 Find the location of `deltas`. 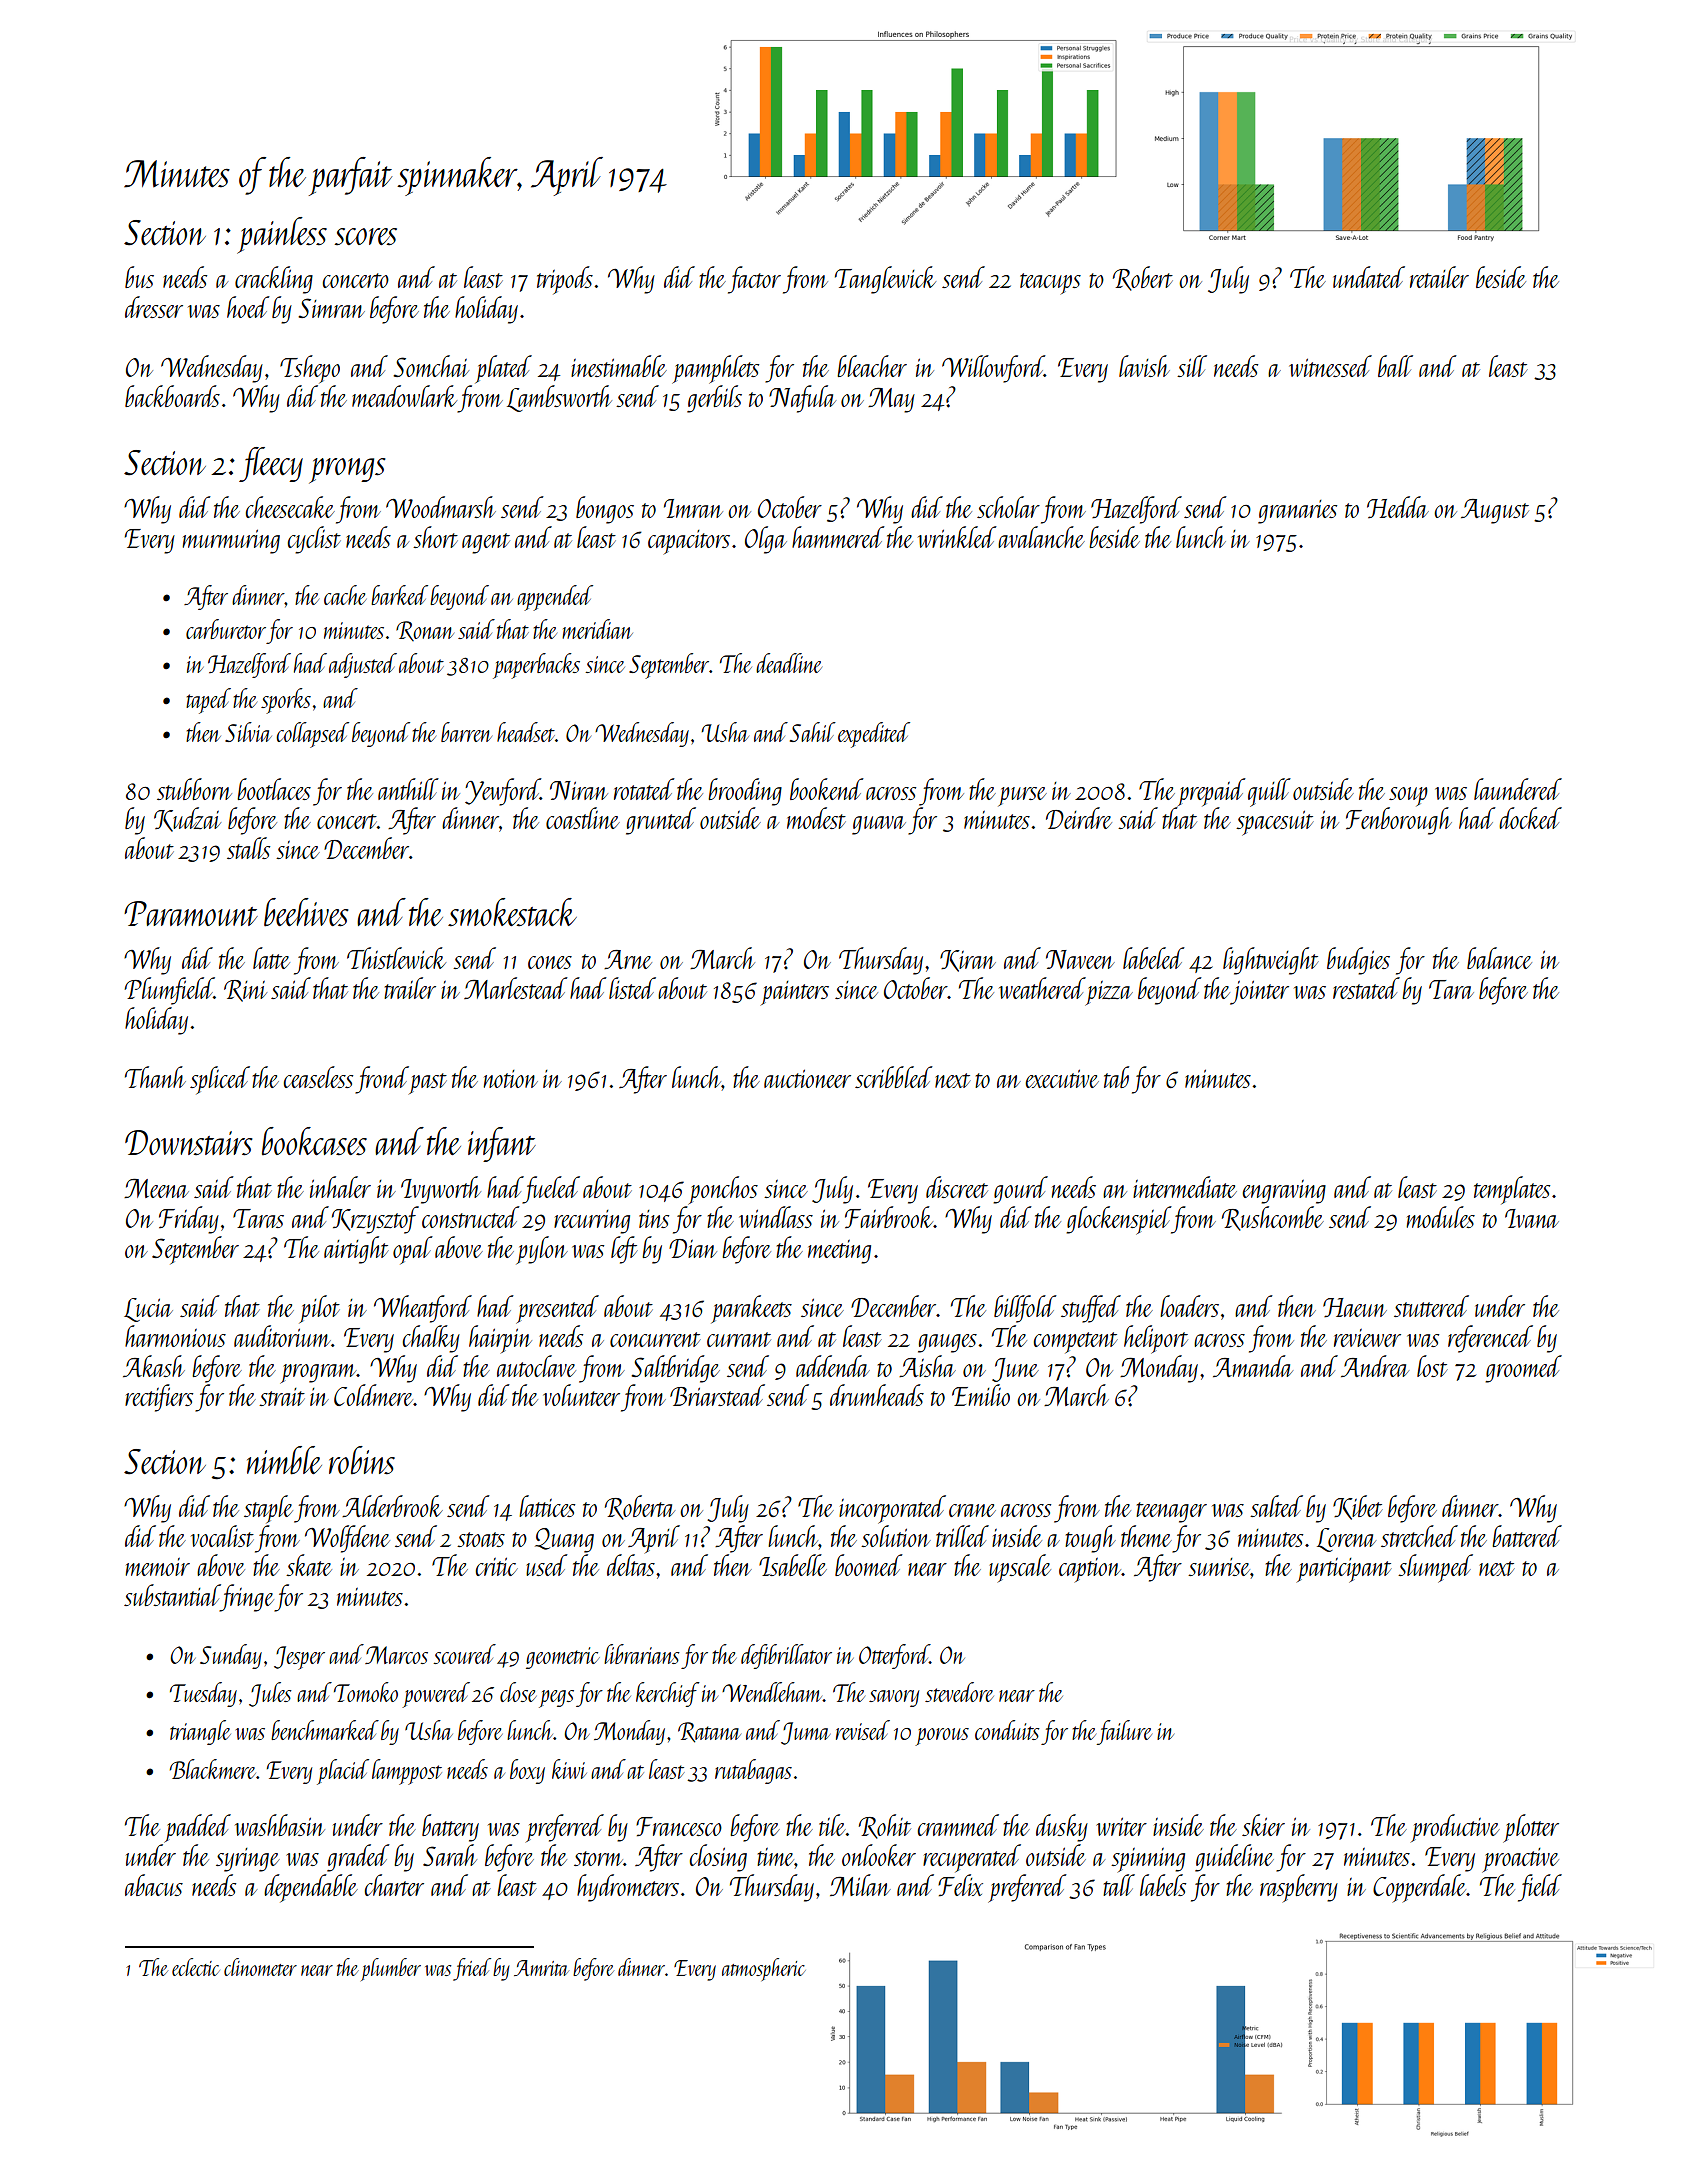

deltas is located at coordinates (631, 1565).
